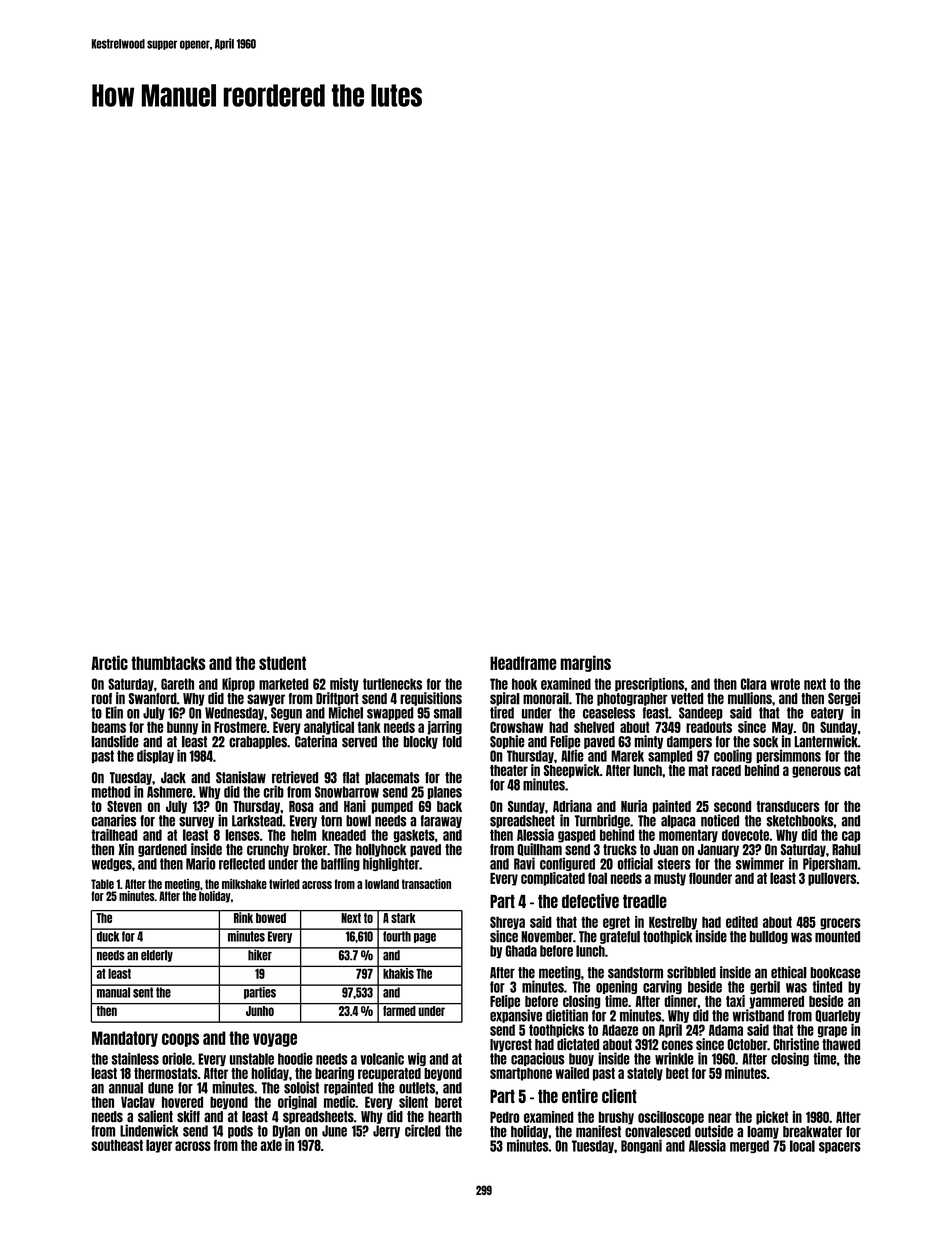 The height and width of the screenshot is (1233, 952). What do you see at coordinates (521, 951) in the screenshot?
I see `Ghada` at bounding box center [521, 951].
